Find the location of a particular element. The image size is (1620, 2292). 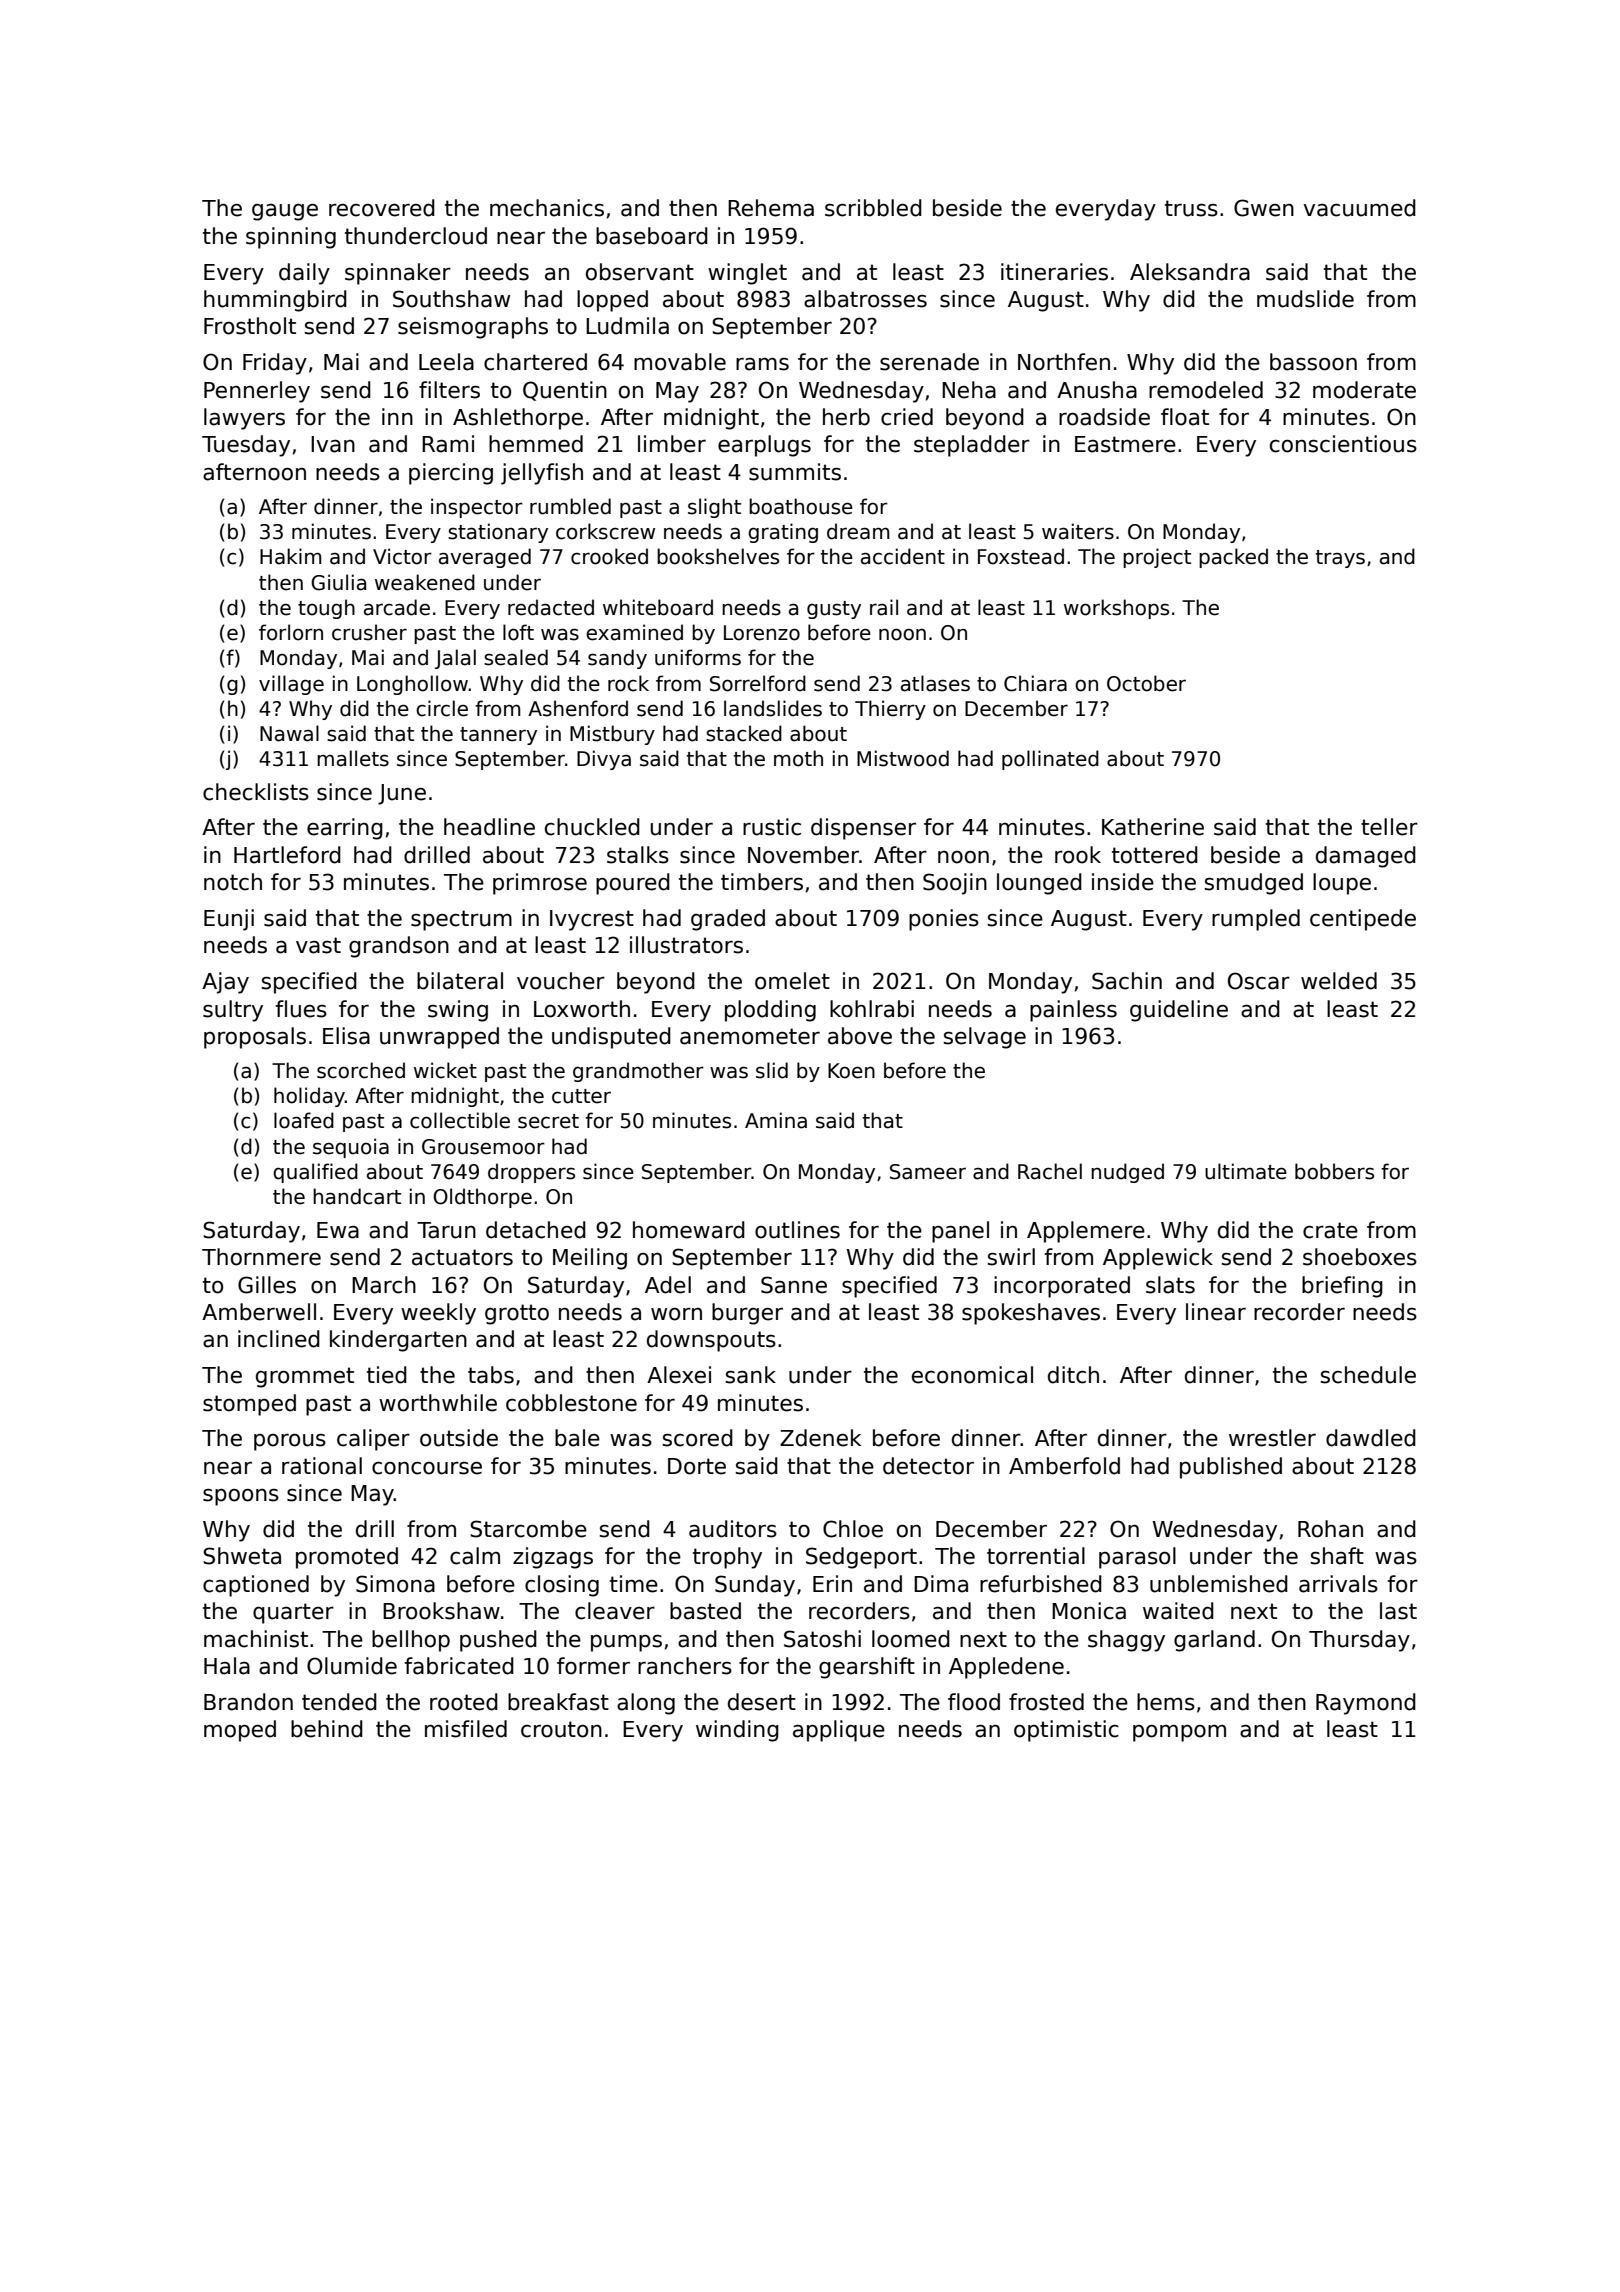

Simona is located at coordinates (395, 1584).
